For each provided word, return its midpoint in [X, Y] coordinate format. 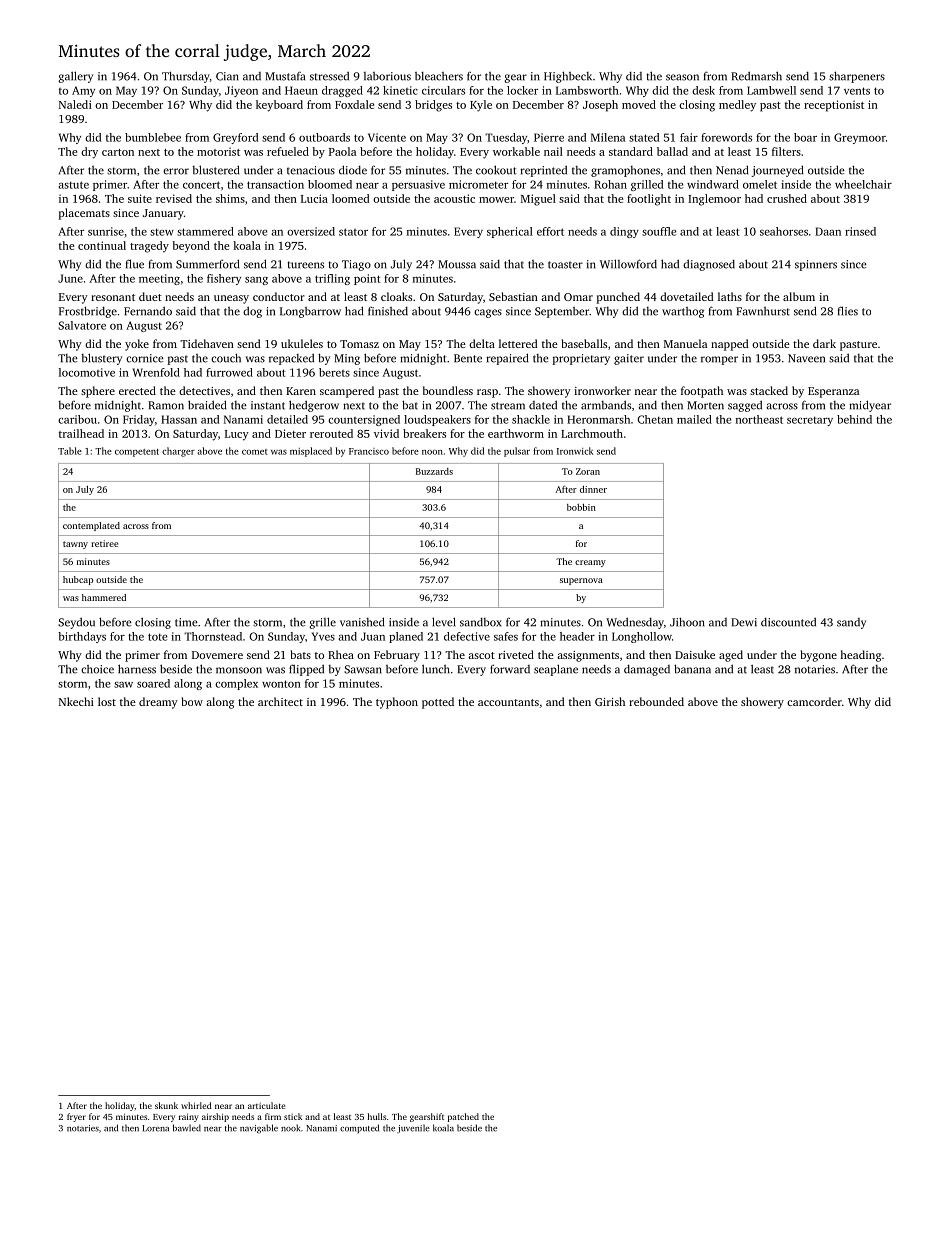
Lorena [155, 1128]
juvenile [413, 1128]
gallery [75, 77]
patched [463, 1117]
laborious [387, 76]
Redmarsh [756, 76]
